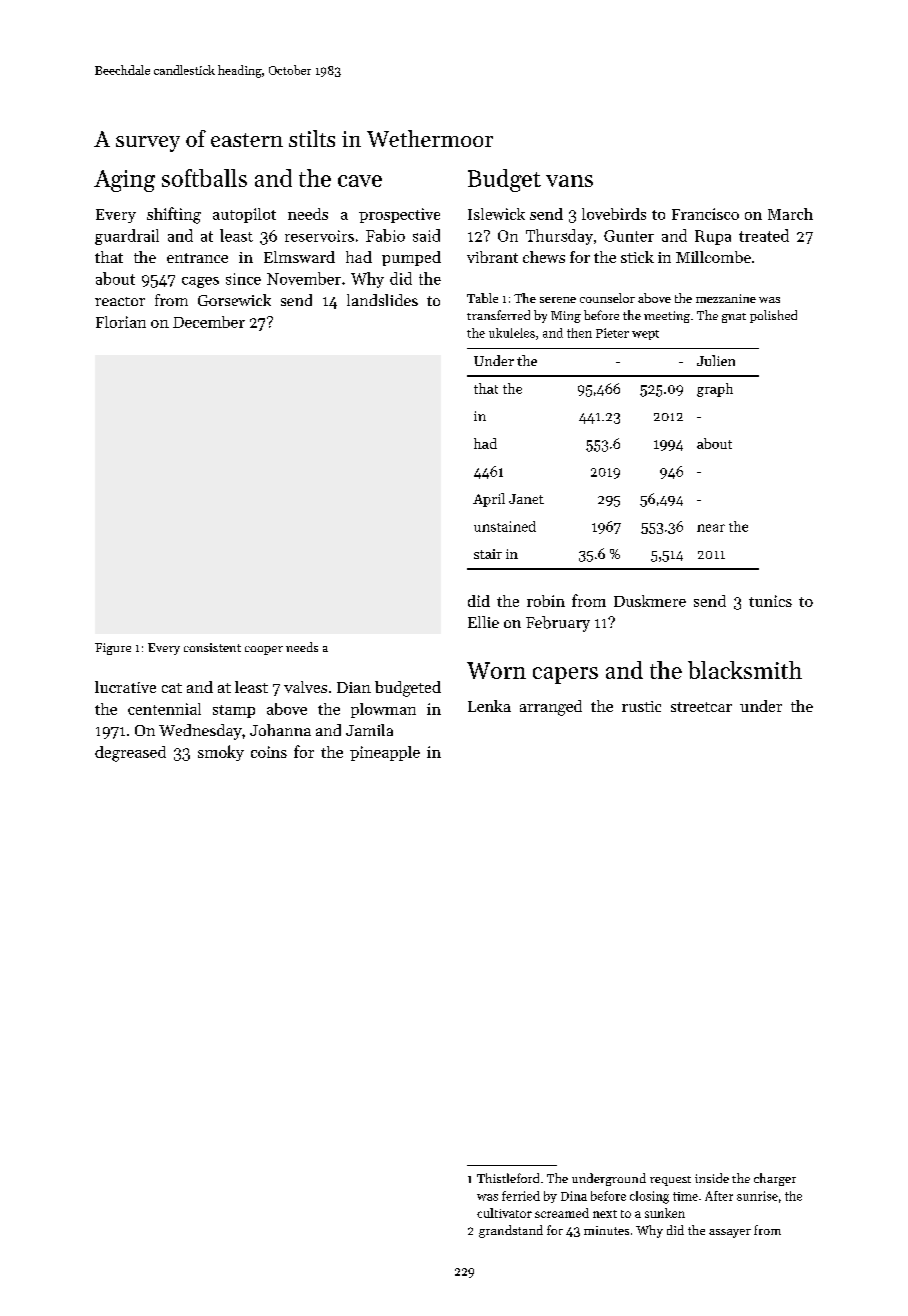 Image resolution: width=908 pixels, height=1316 pixels. What do you see at coordinates (670, 1181) in the document?
I see `request` at bounding box center [670, 1181].
